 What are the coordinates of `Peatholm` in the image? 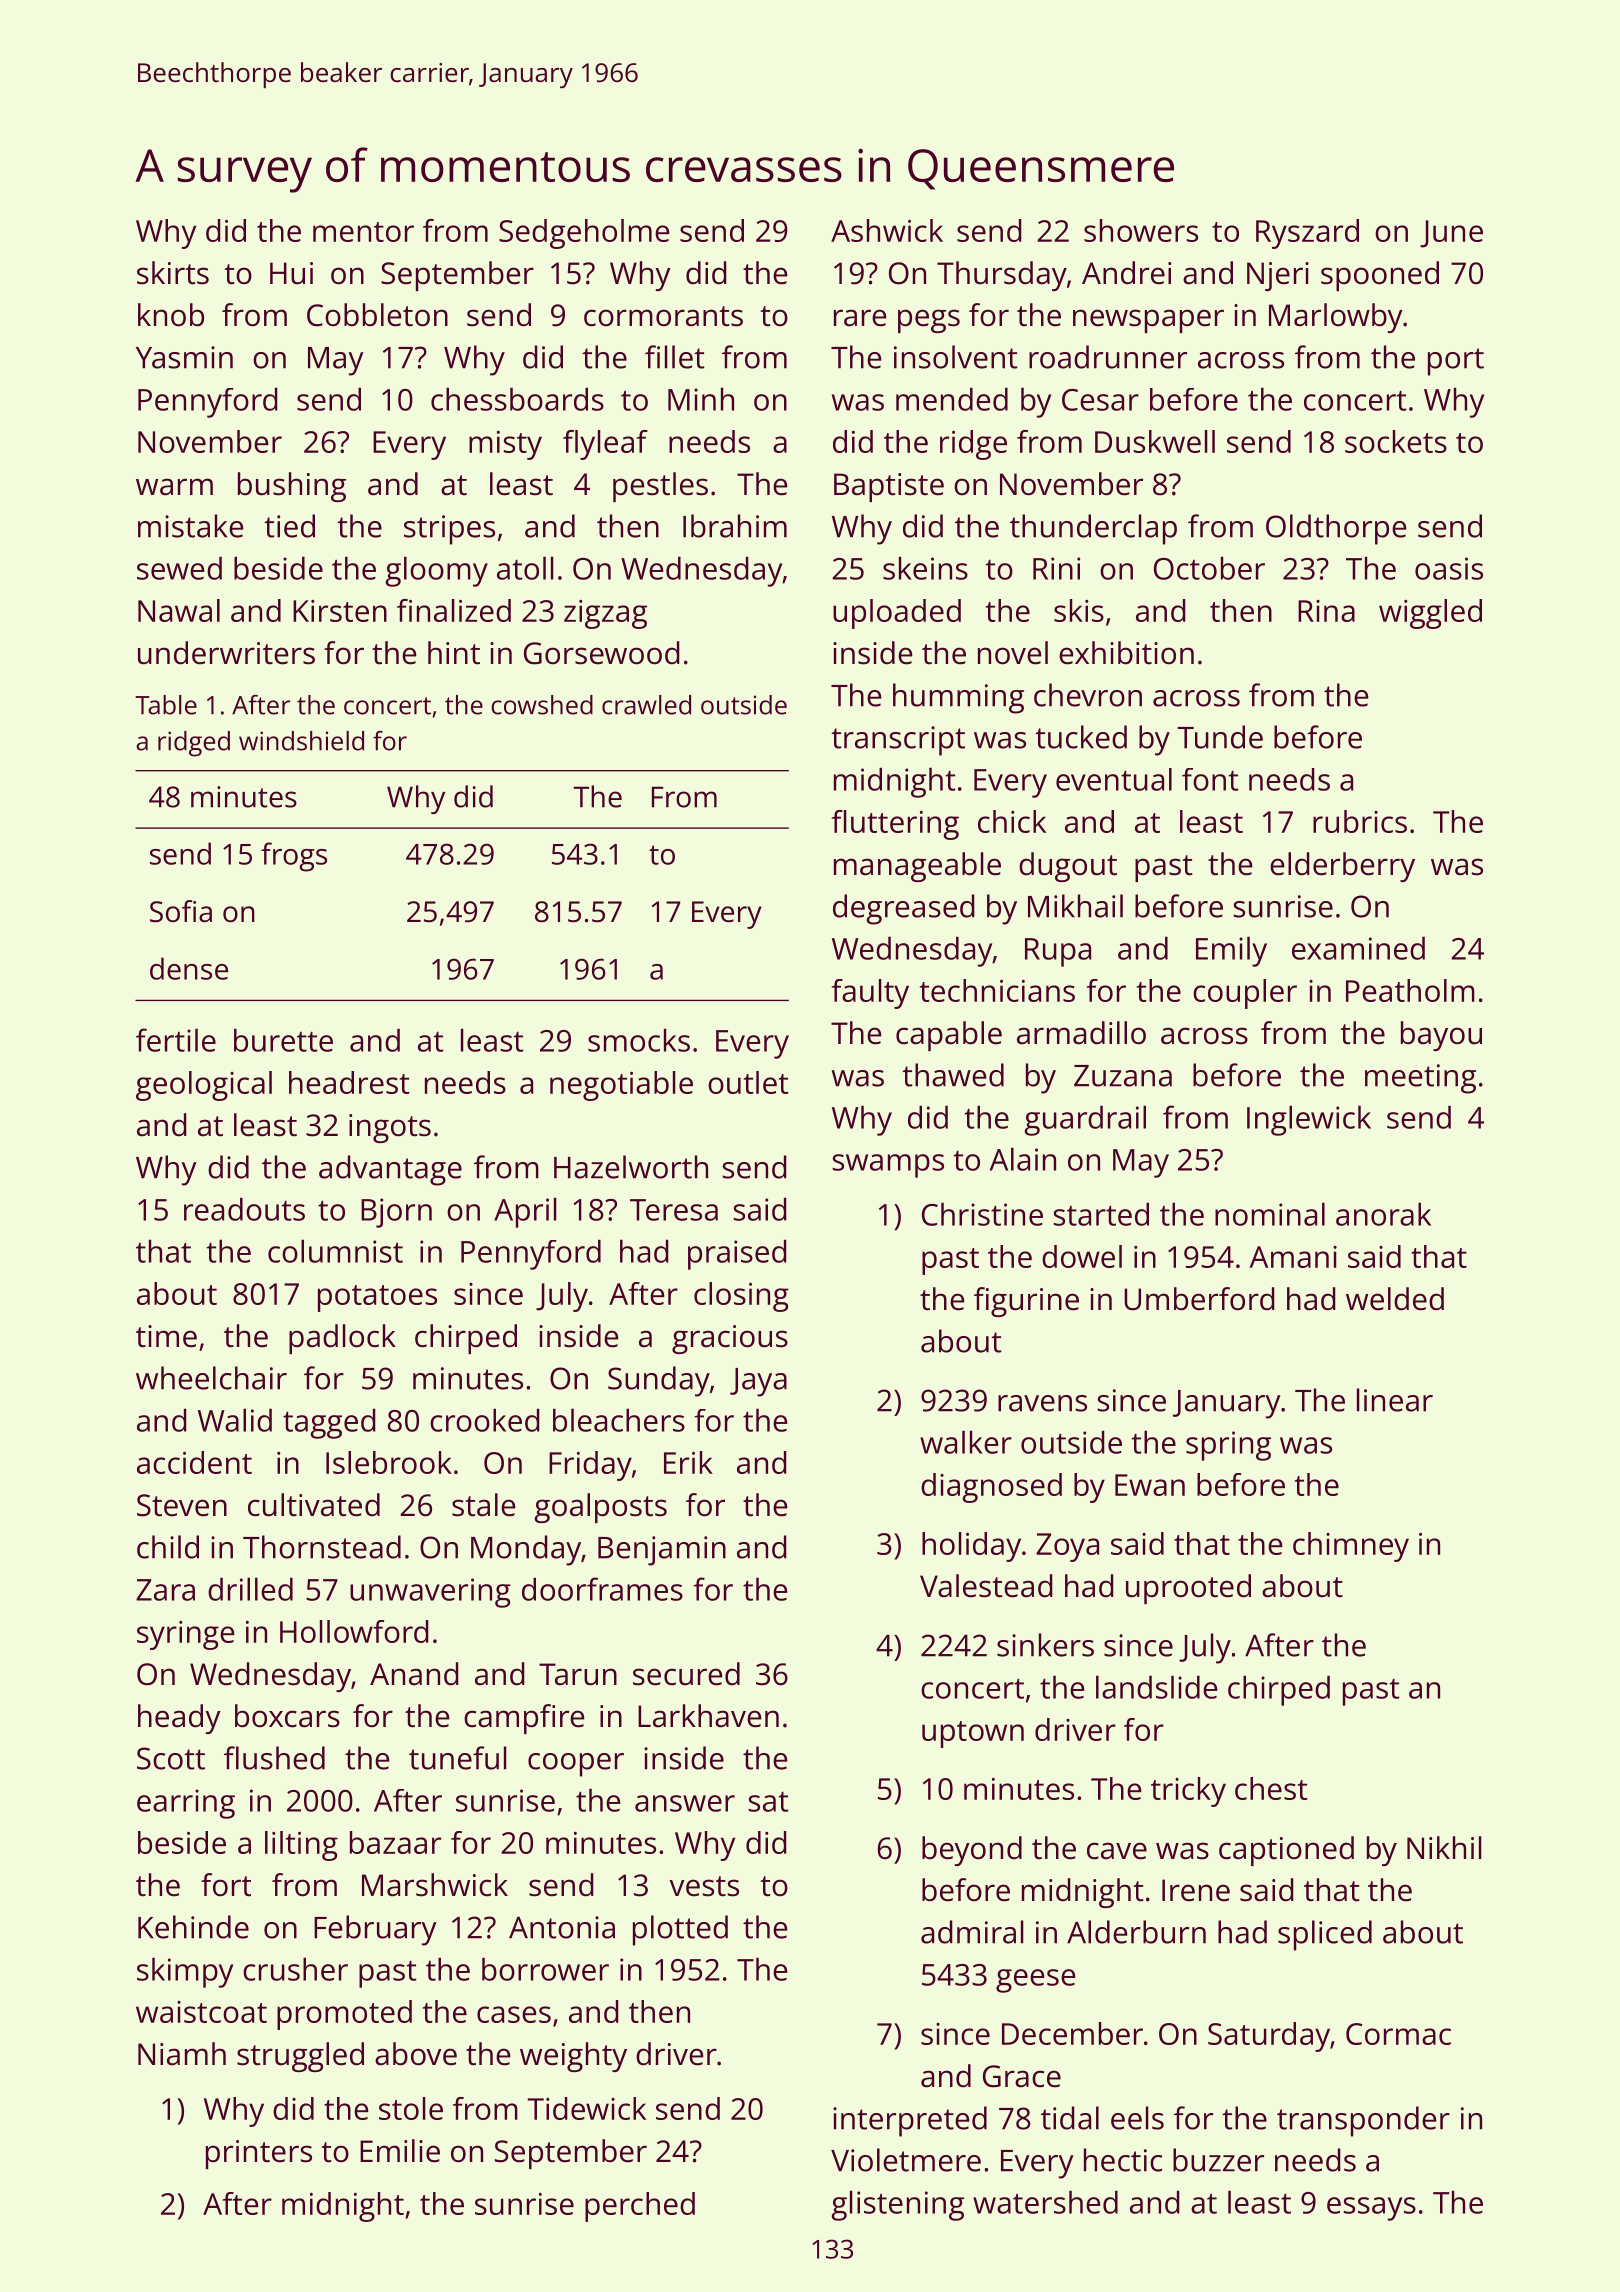 It's located at (1410, 990).
